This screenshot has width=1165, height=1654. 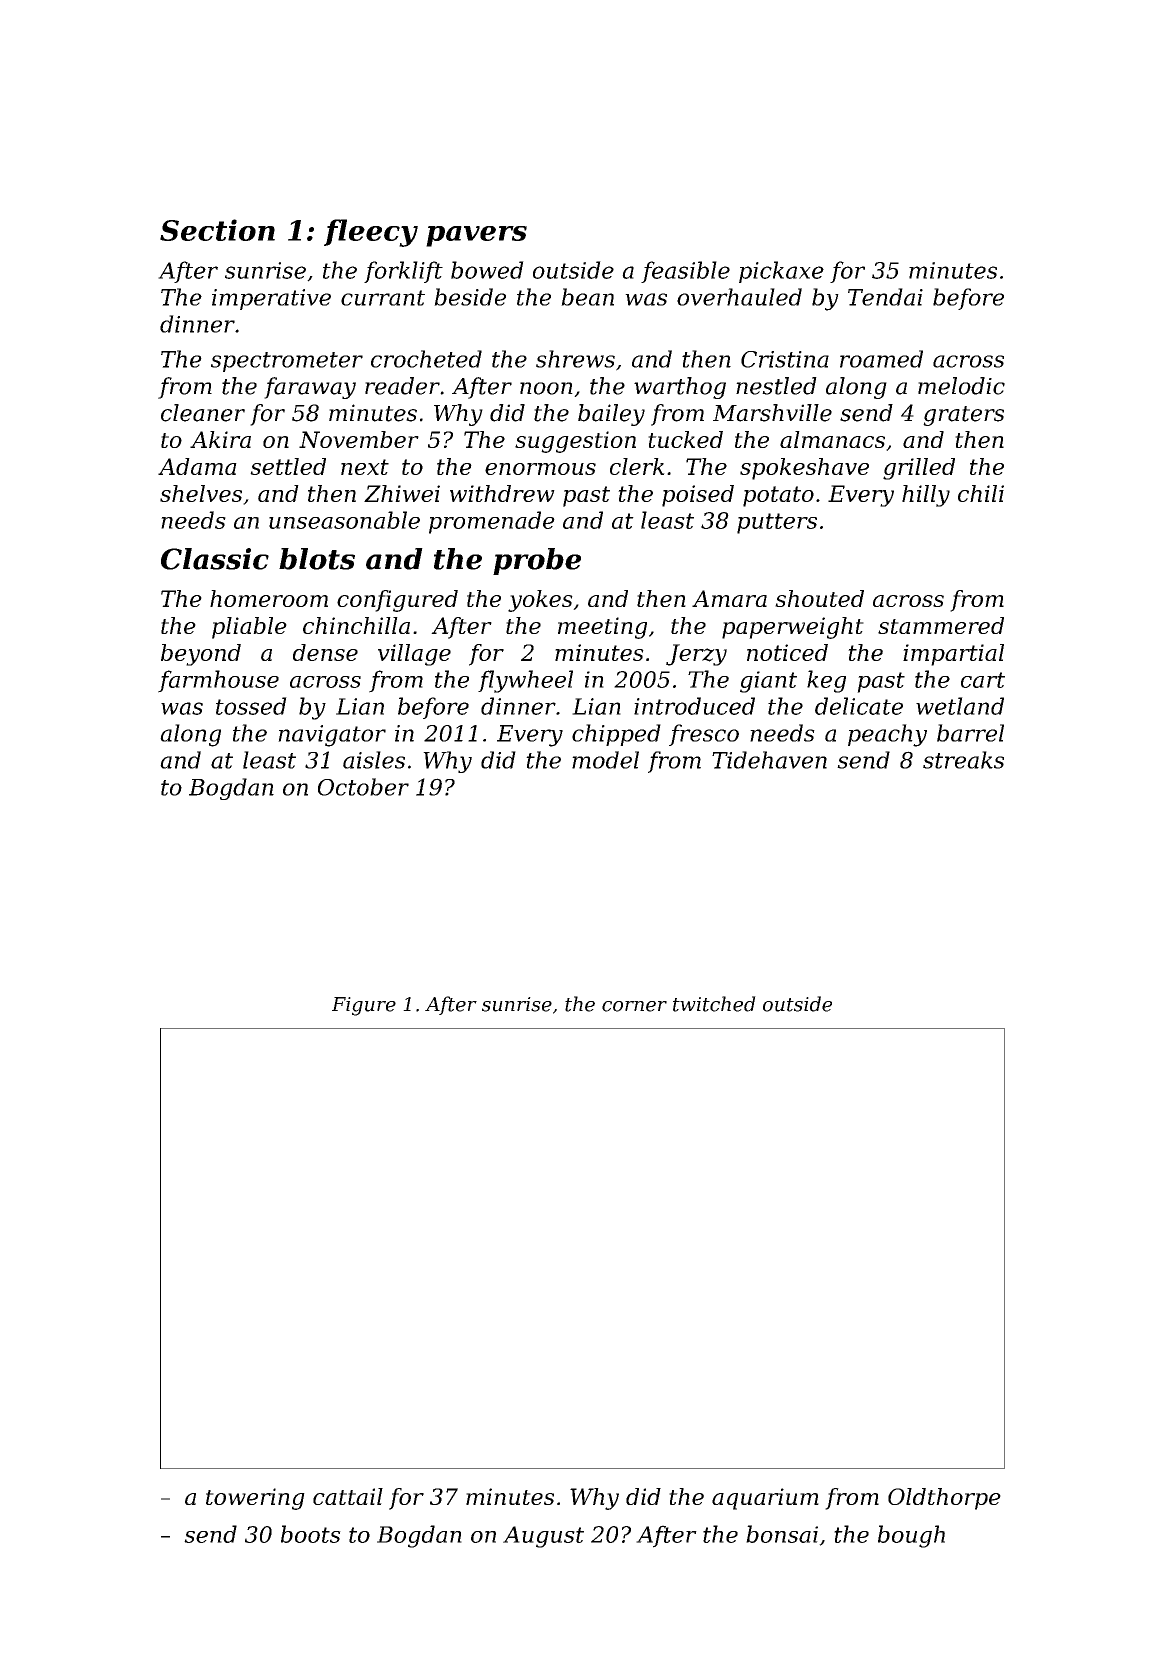 I want to click on boots, so click(x=311, y=1534).
